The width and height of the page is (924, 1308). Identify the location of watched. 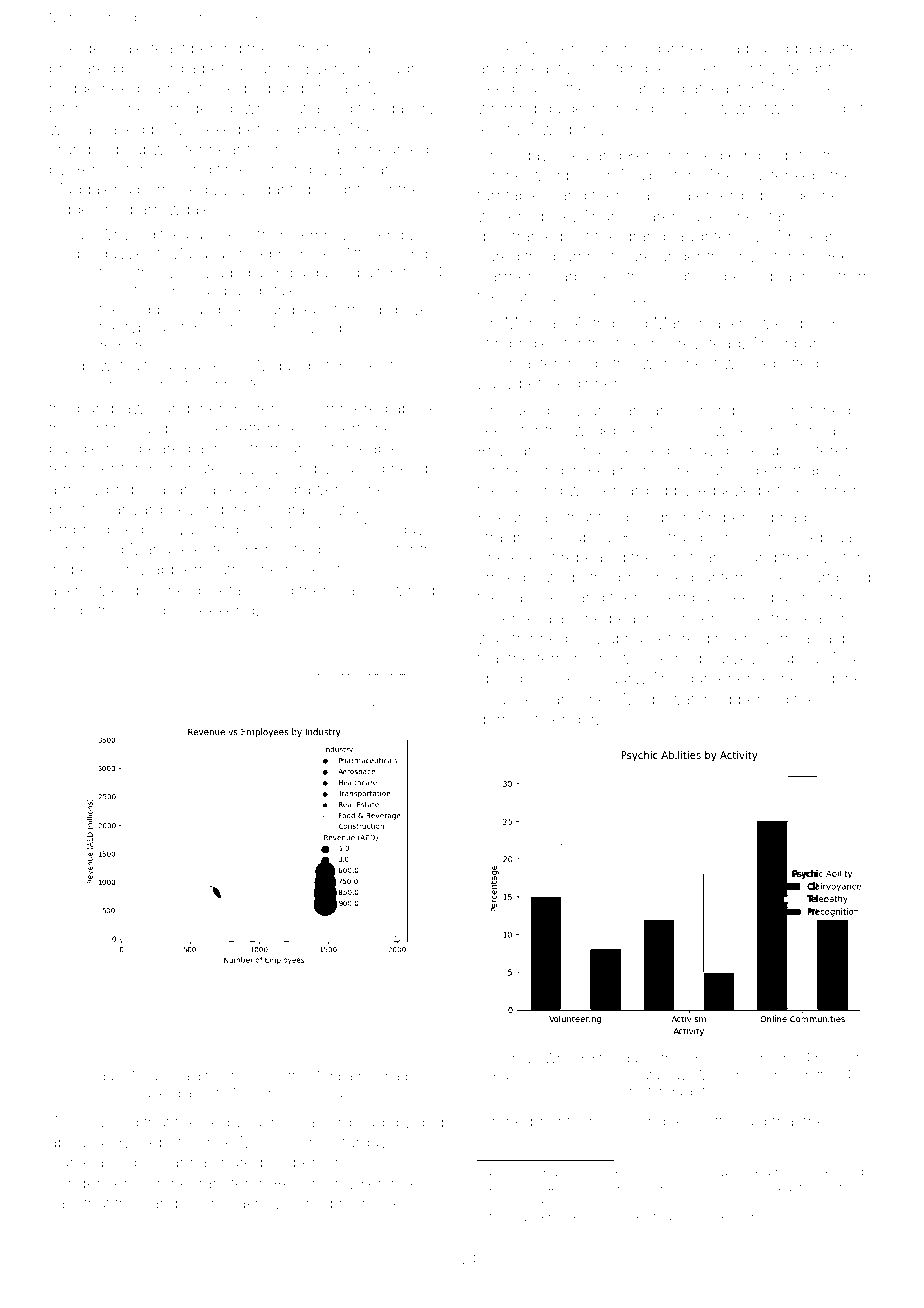
(700, 699).
